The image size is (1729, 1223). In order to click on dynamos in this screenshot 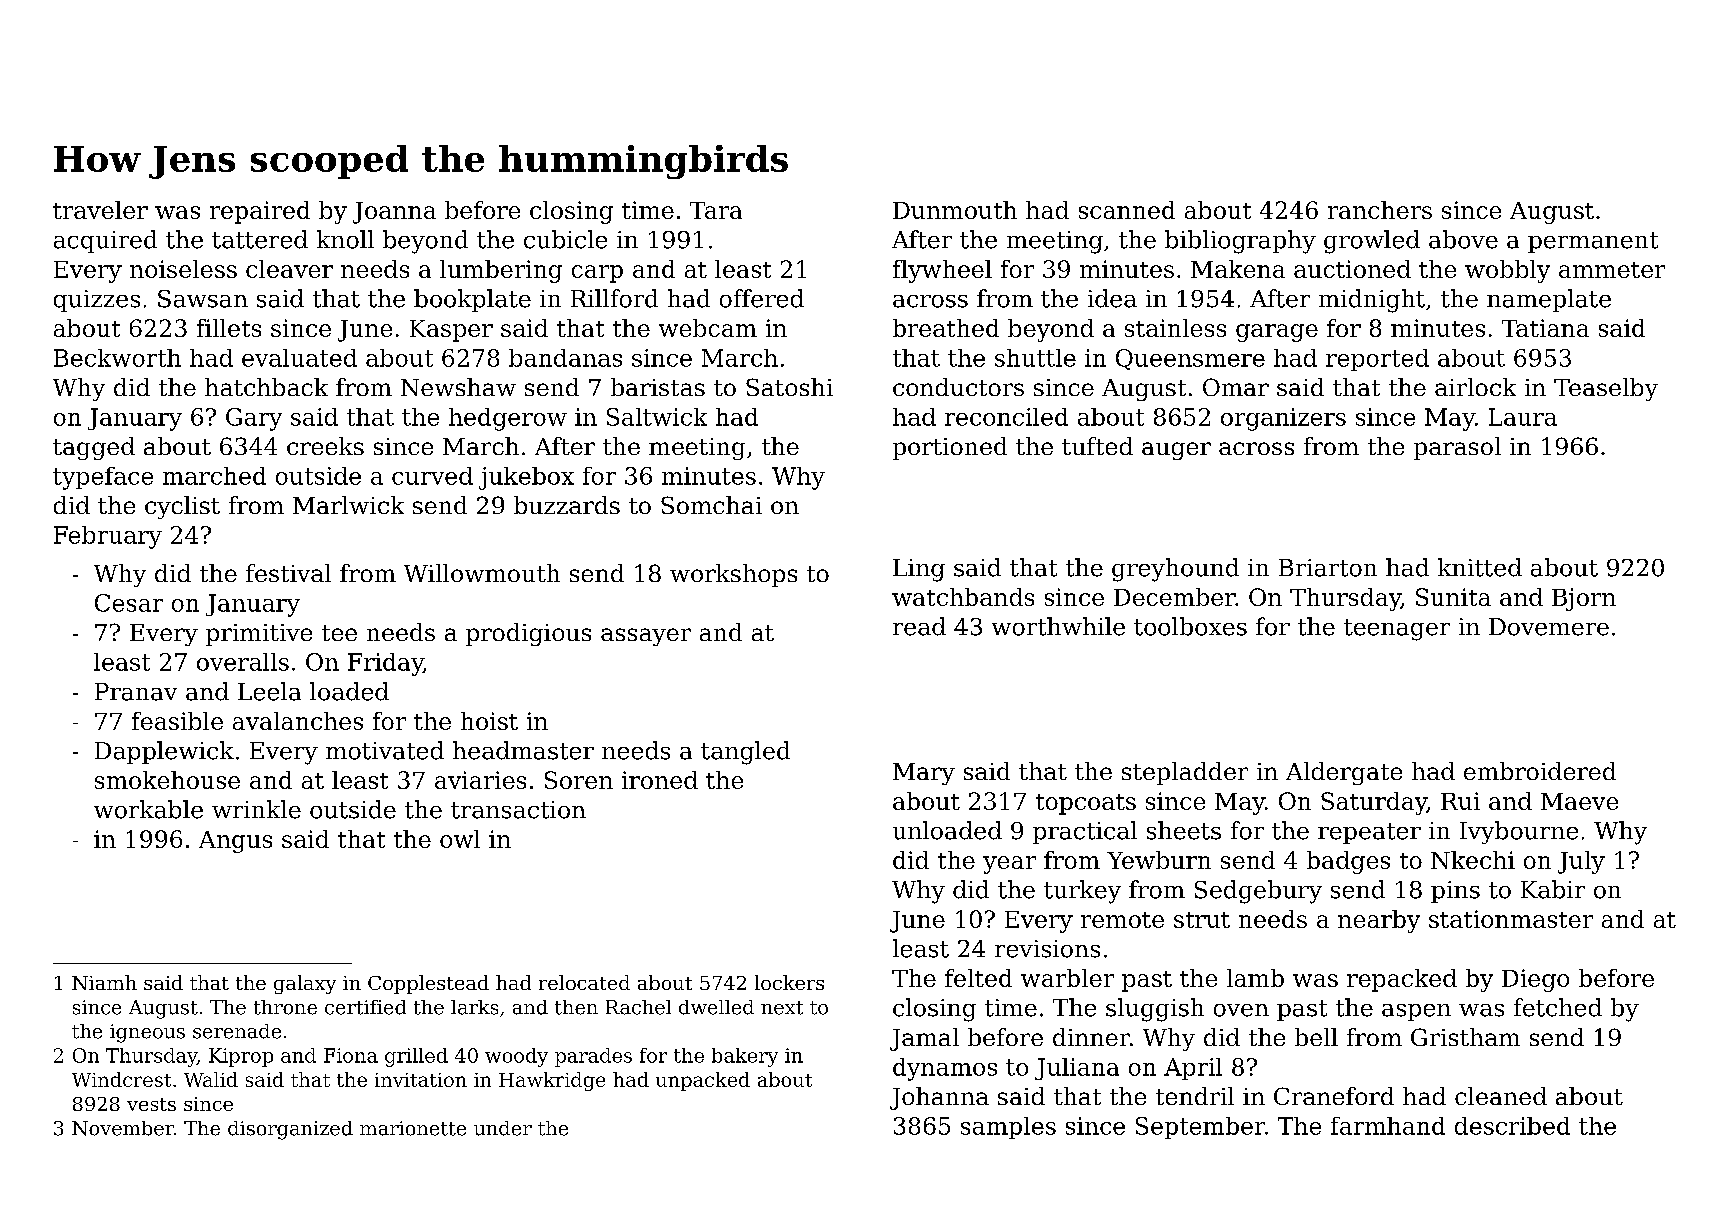, I will do `click(945, 1069)`.
